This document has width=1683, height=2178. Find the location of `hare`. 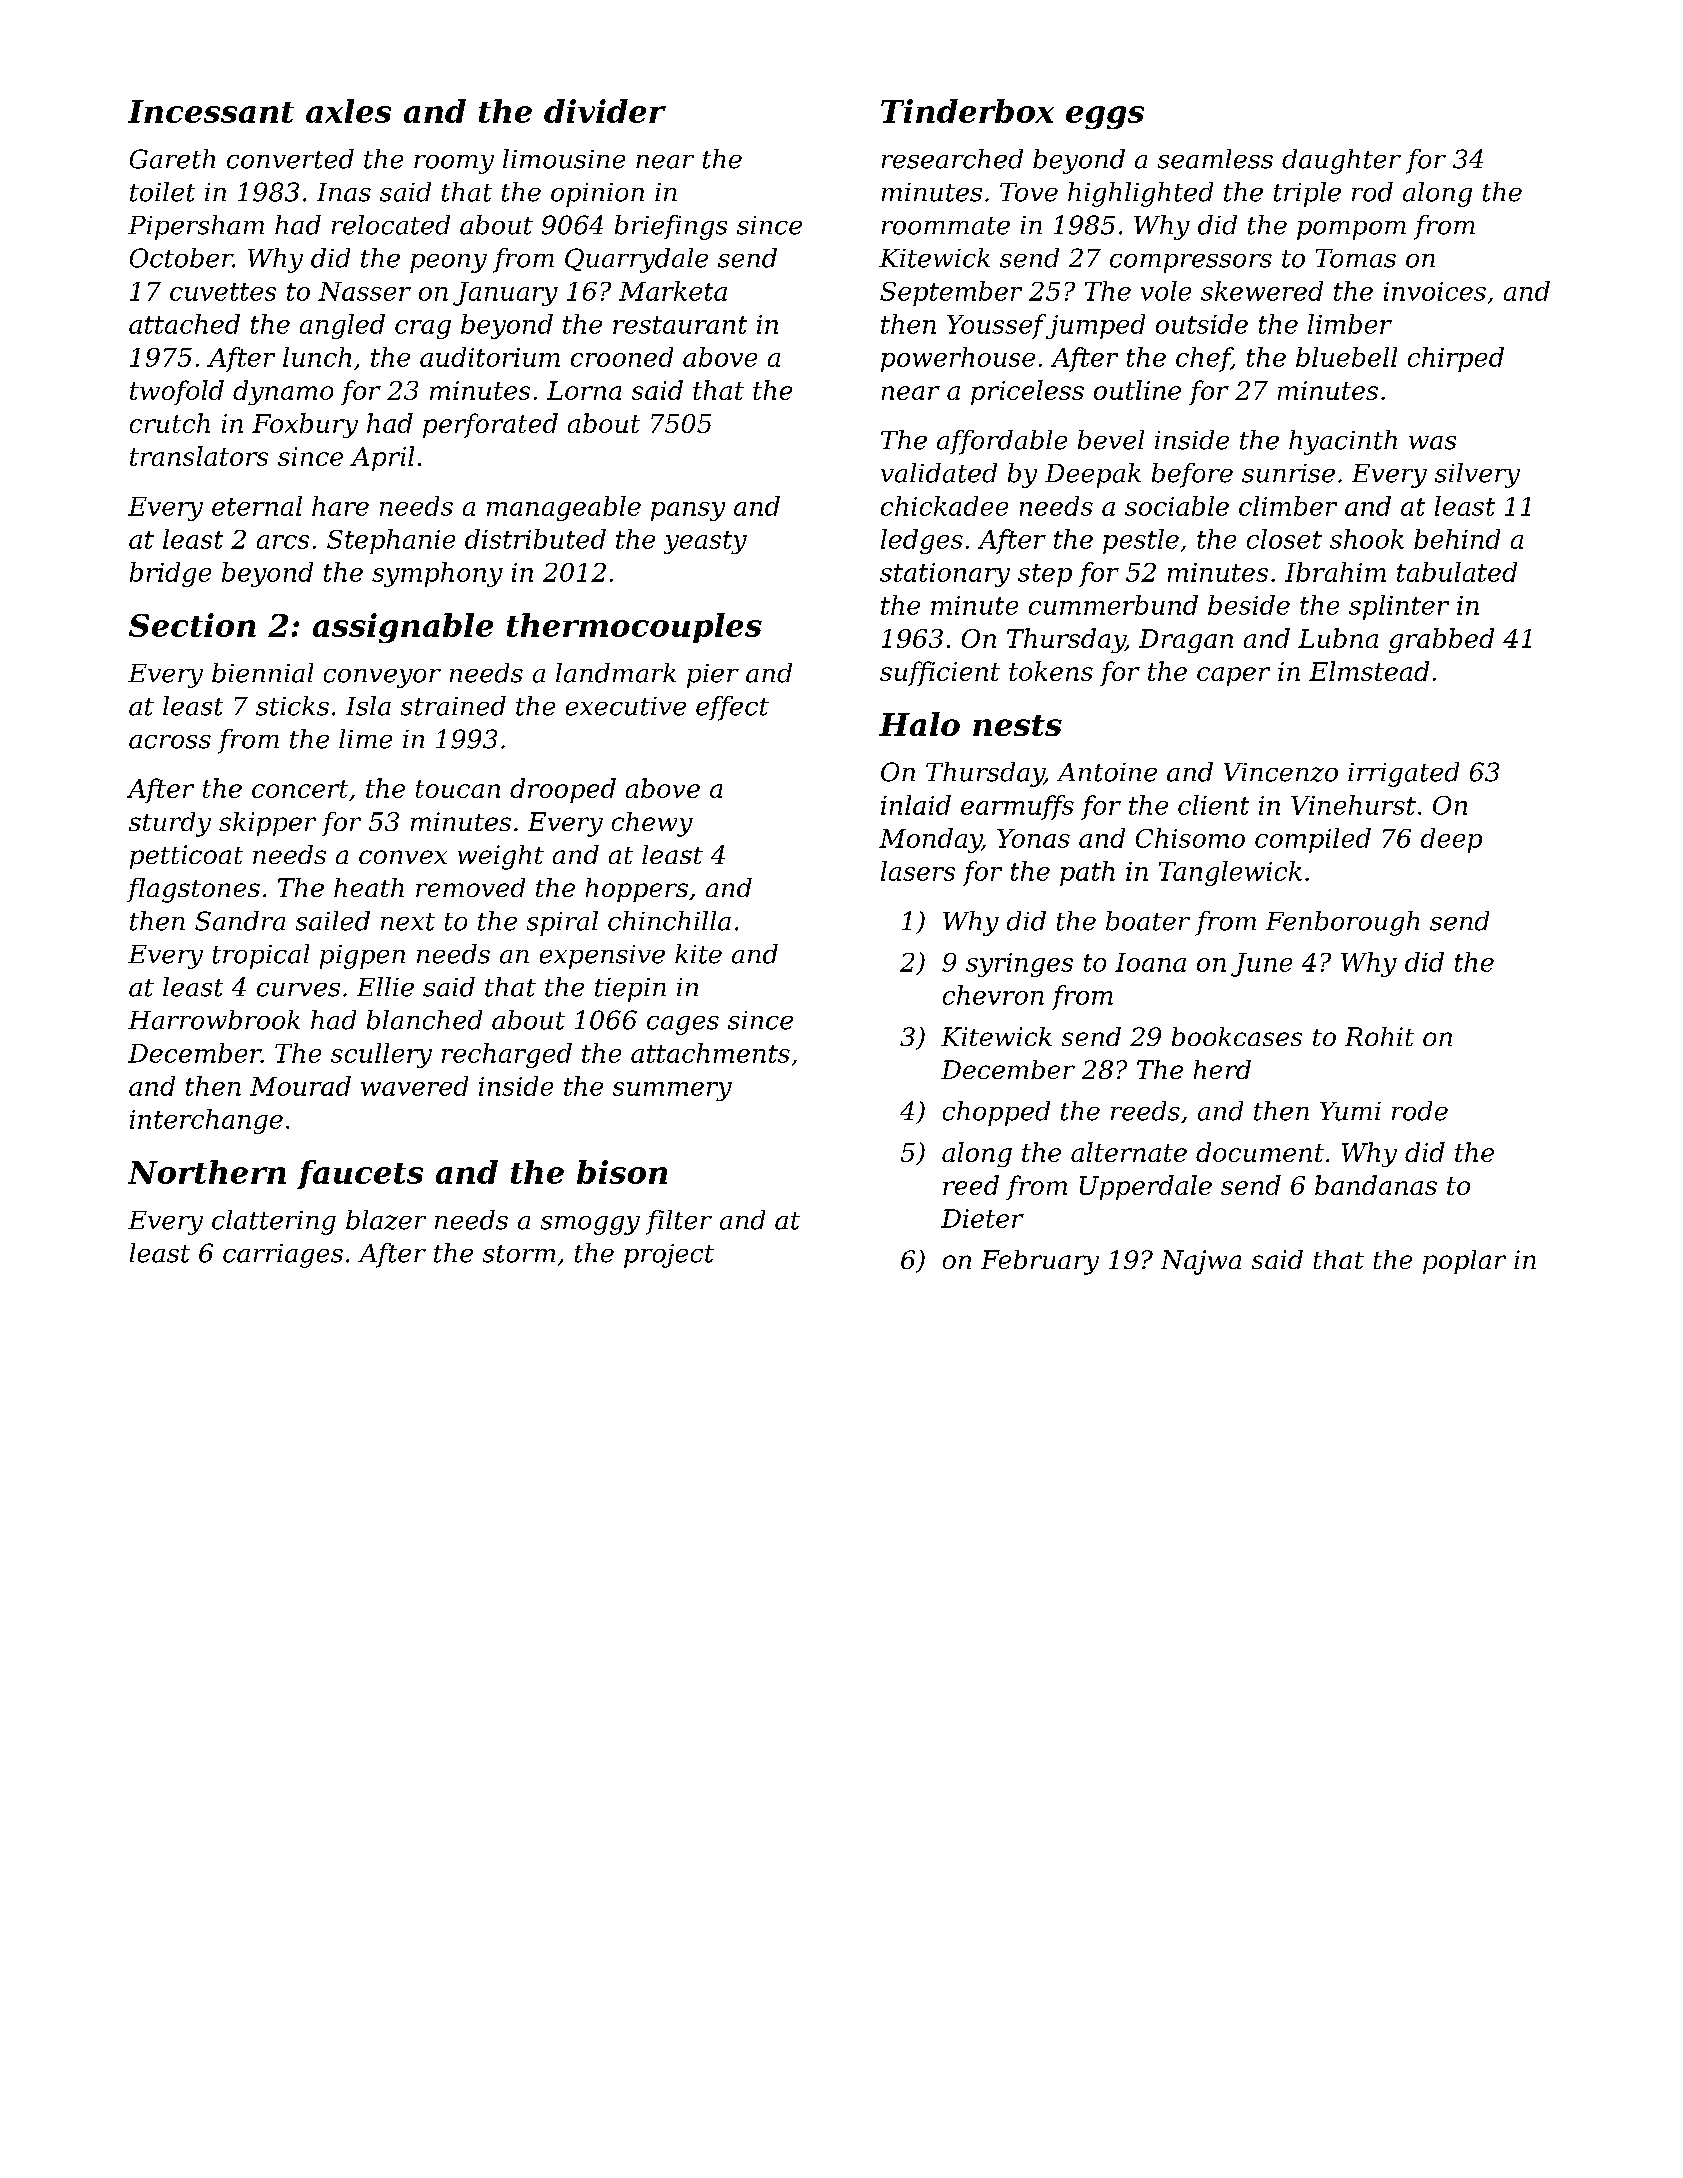

hare is located at coordinates (340, 506).
